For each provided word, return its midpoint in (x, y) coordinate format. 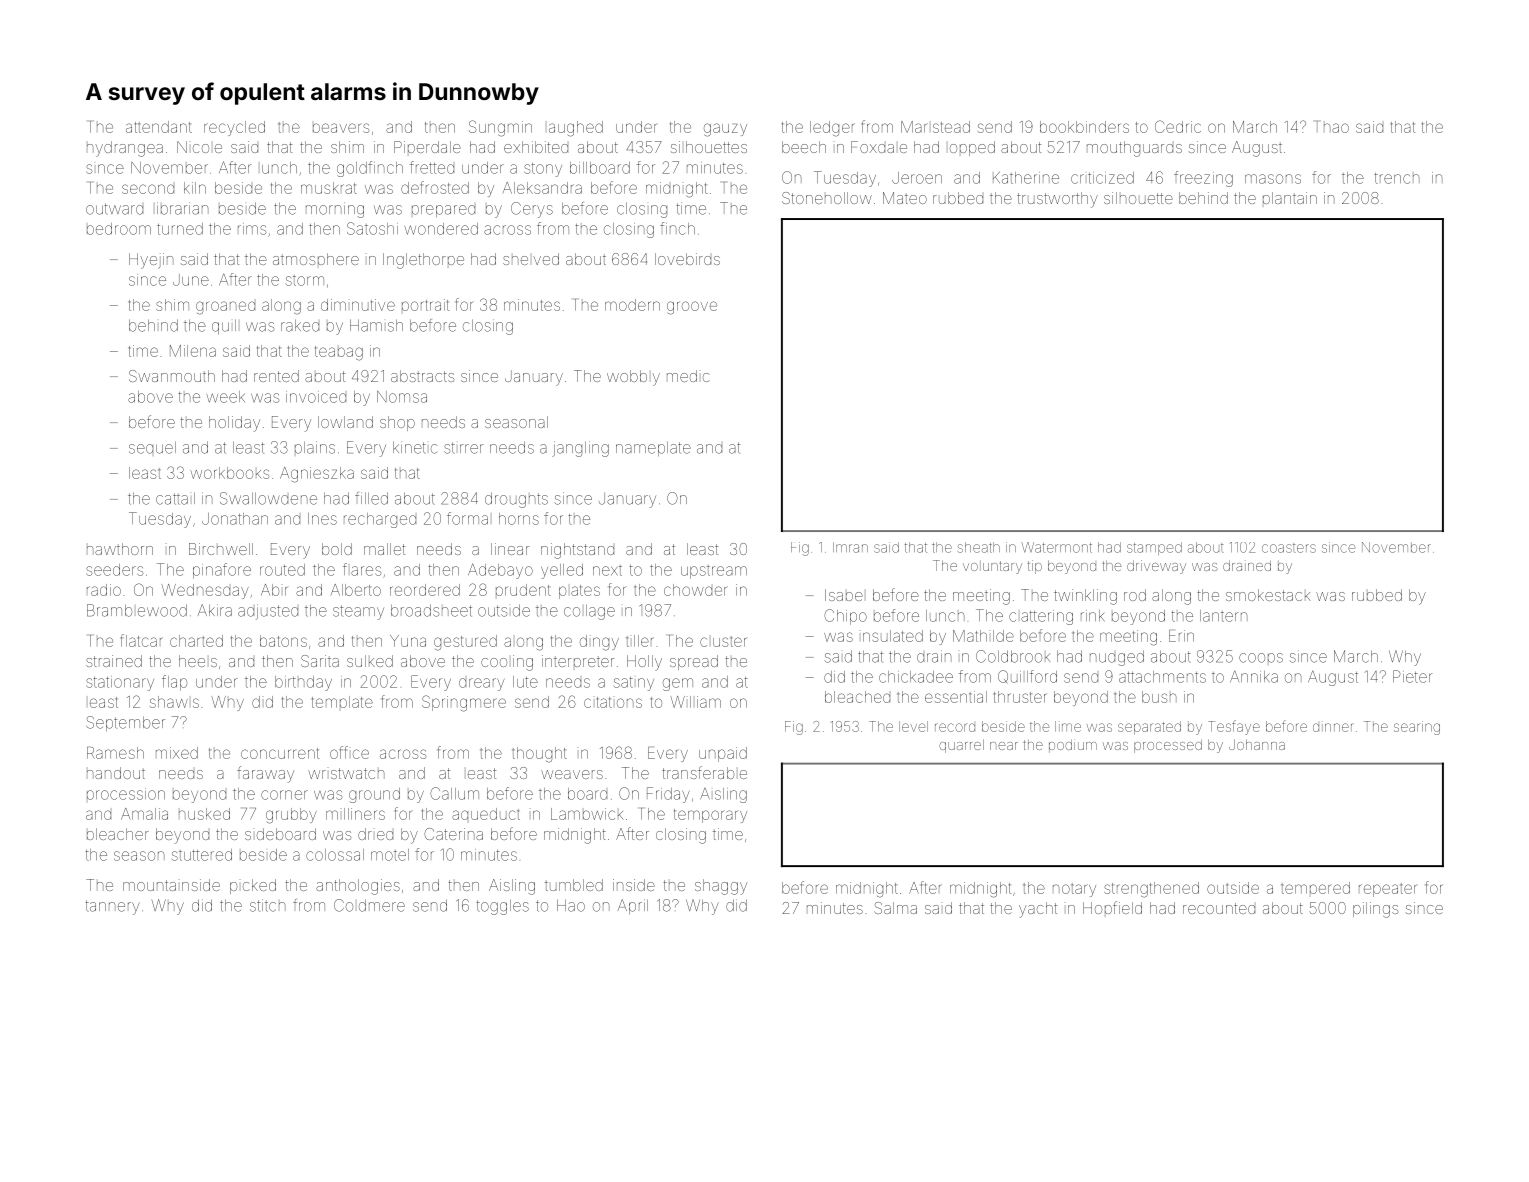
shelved (531, 259)
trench (1397, 178)
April (633, 906)
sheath (979, 547)
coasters (1289, 548)
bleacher (118, 834)
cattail (175, 498)
